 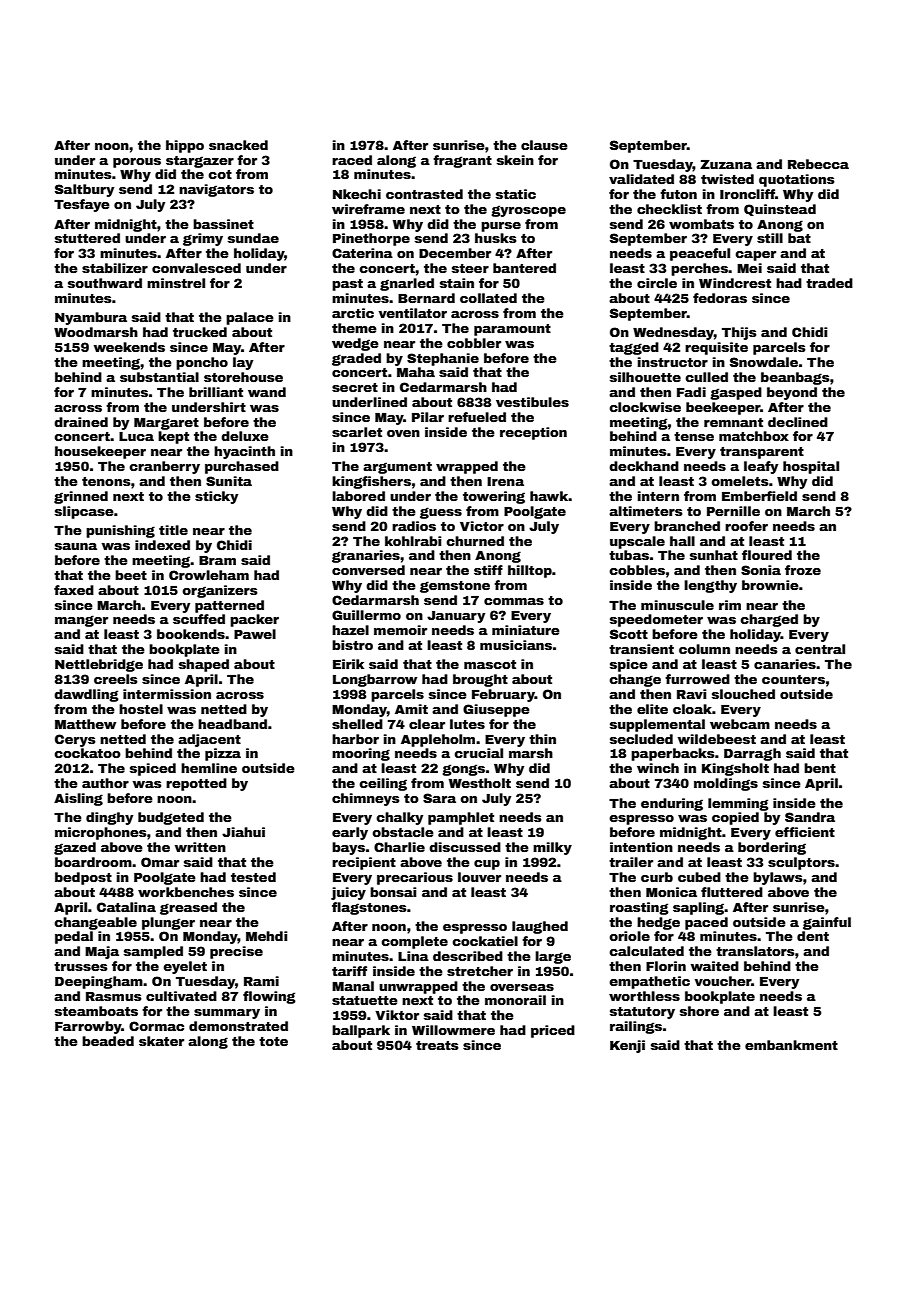 I want to click on Maha, so click(x=416, y=372).
